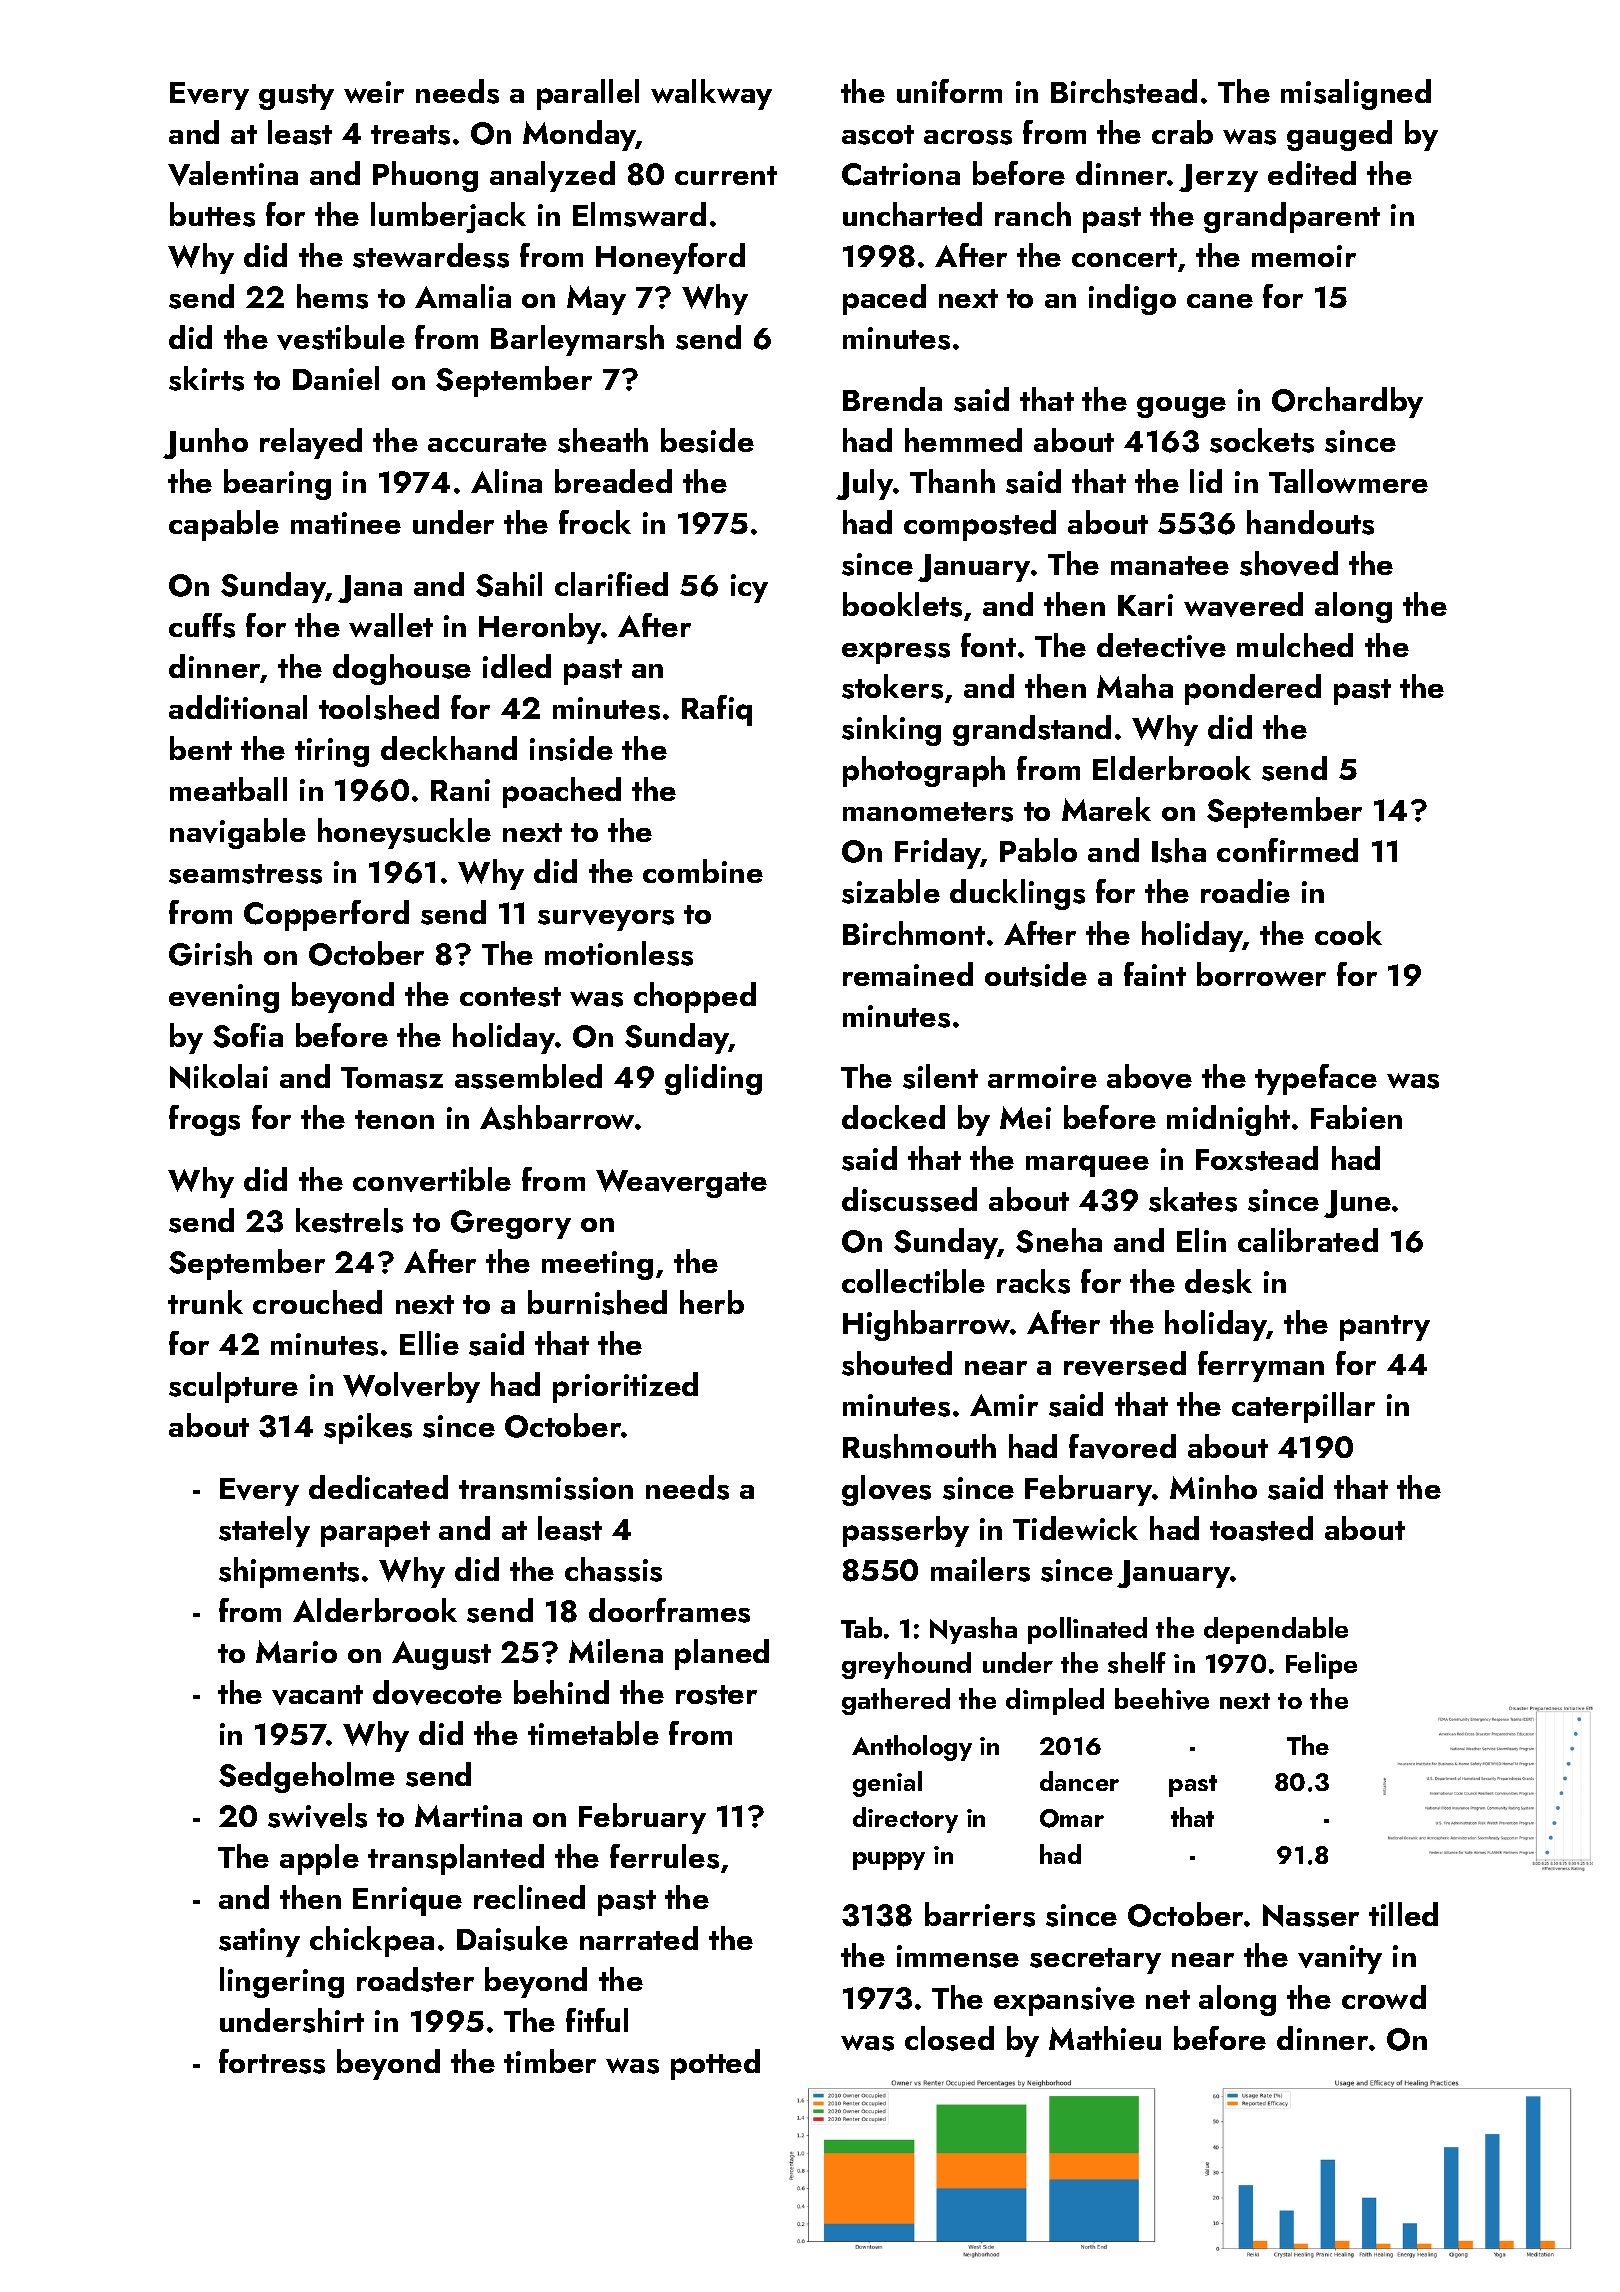 This document has width=1620, height=2292. Describe the element at coordinates (1135, 686) in the document. I see `Maha` at that location.
